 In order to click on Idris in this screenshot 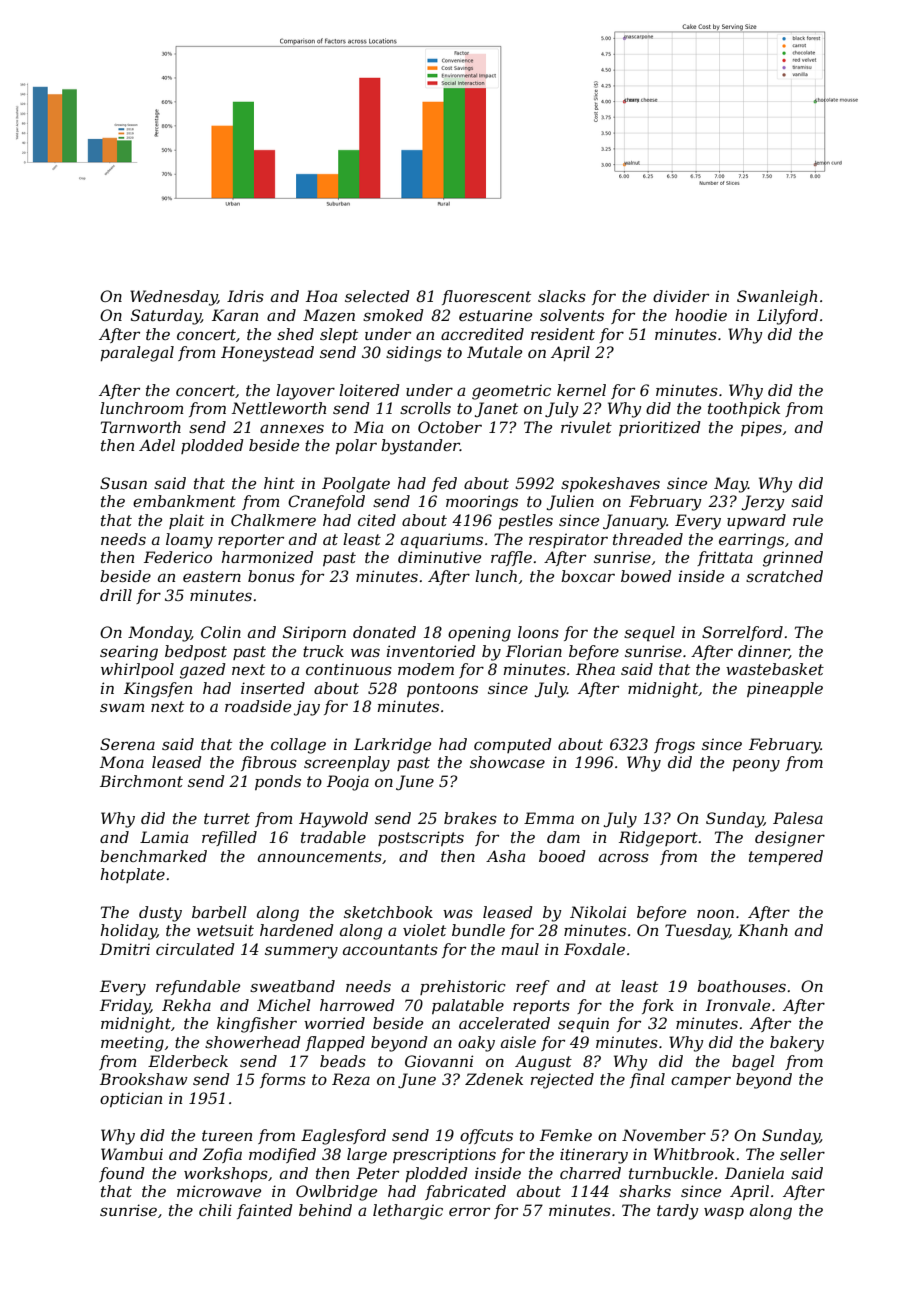, I will do `click(245, 296)`.
